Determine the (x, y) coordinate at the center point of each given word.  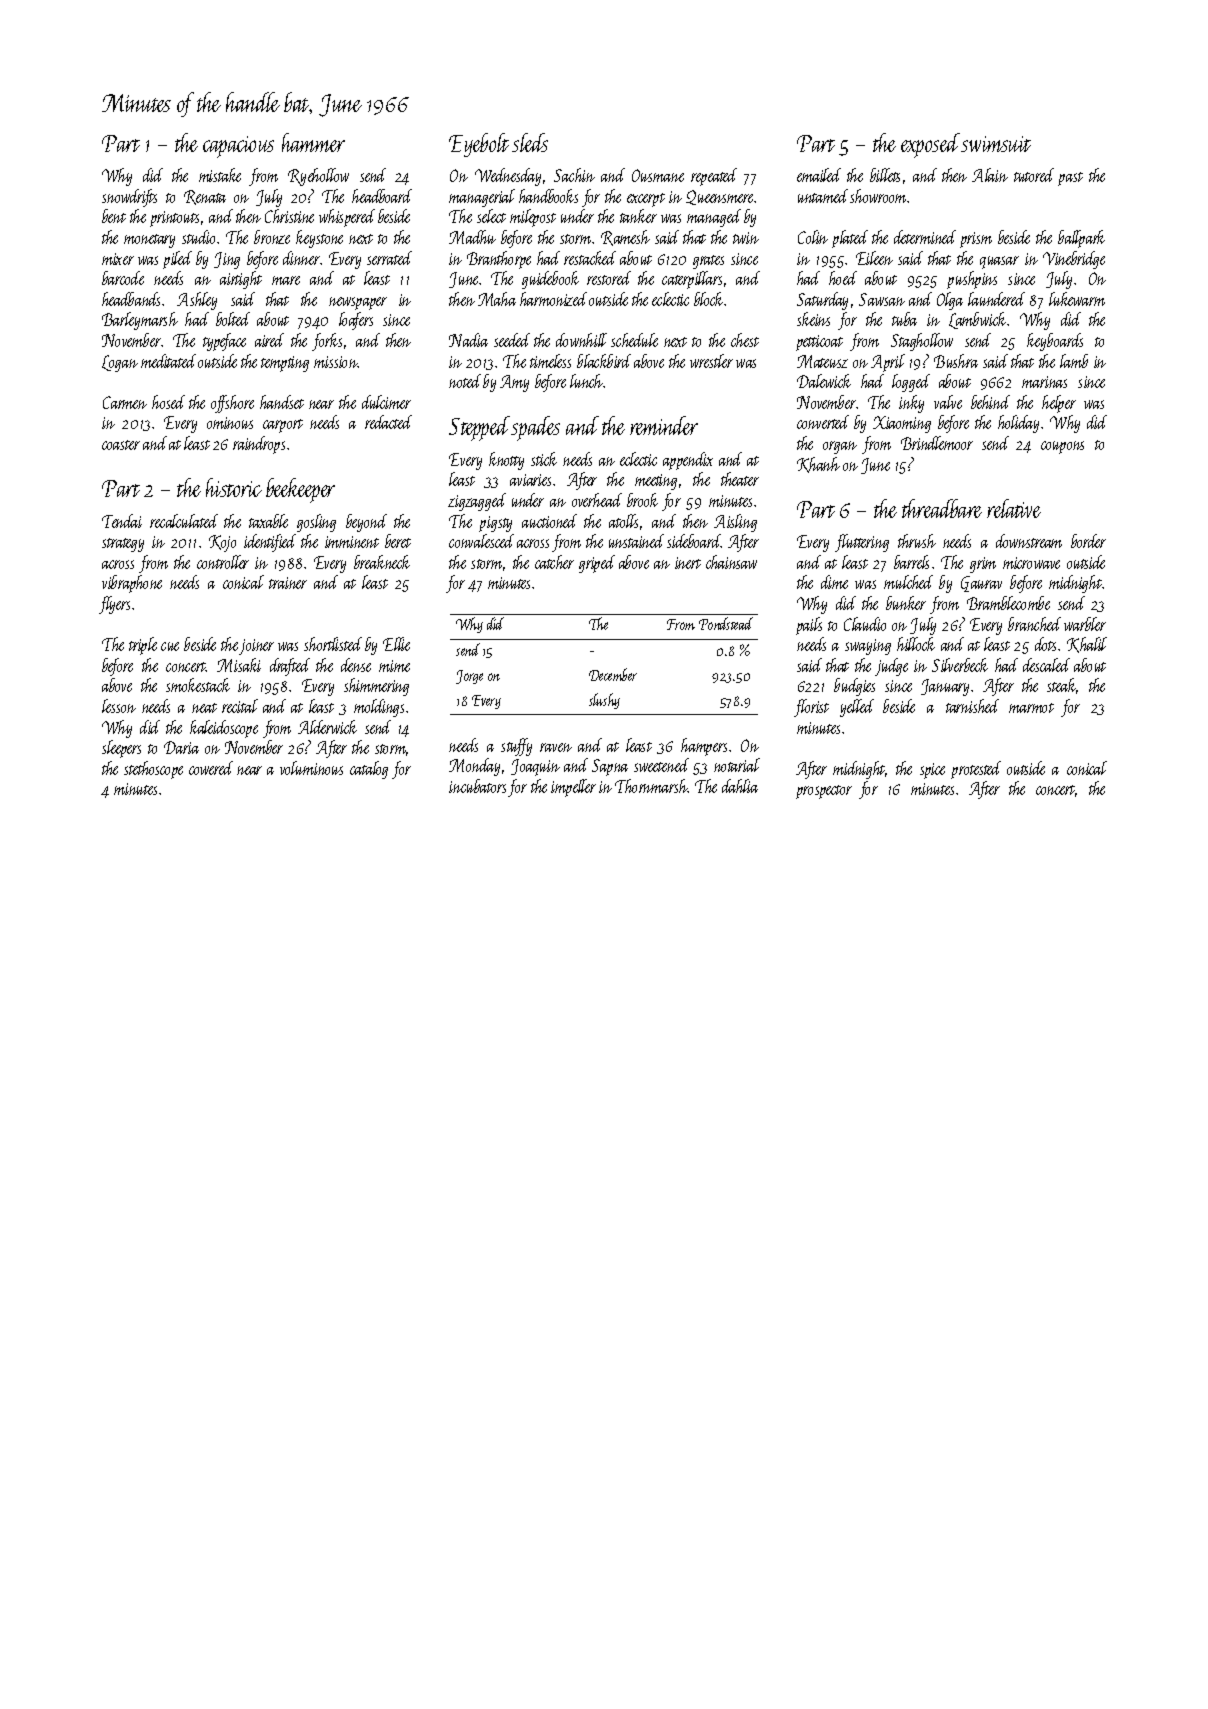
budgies (854, 687)
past (1070, 179)
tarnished (972, 706)
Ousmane (658, 175)
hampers (704, 747)
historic (234, 487)
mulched (908, 582)
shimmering (376, 687)
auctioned (549, 521)
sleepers (121, 749)
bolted (233, 319)
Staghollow (922, 342)
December (613, 674)
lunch (587, 381)
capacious (238, 147)
